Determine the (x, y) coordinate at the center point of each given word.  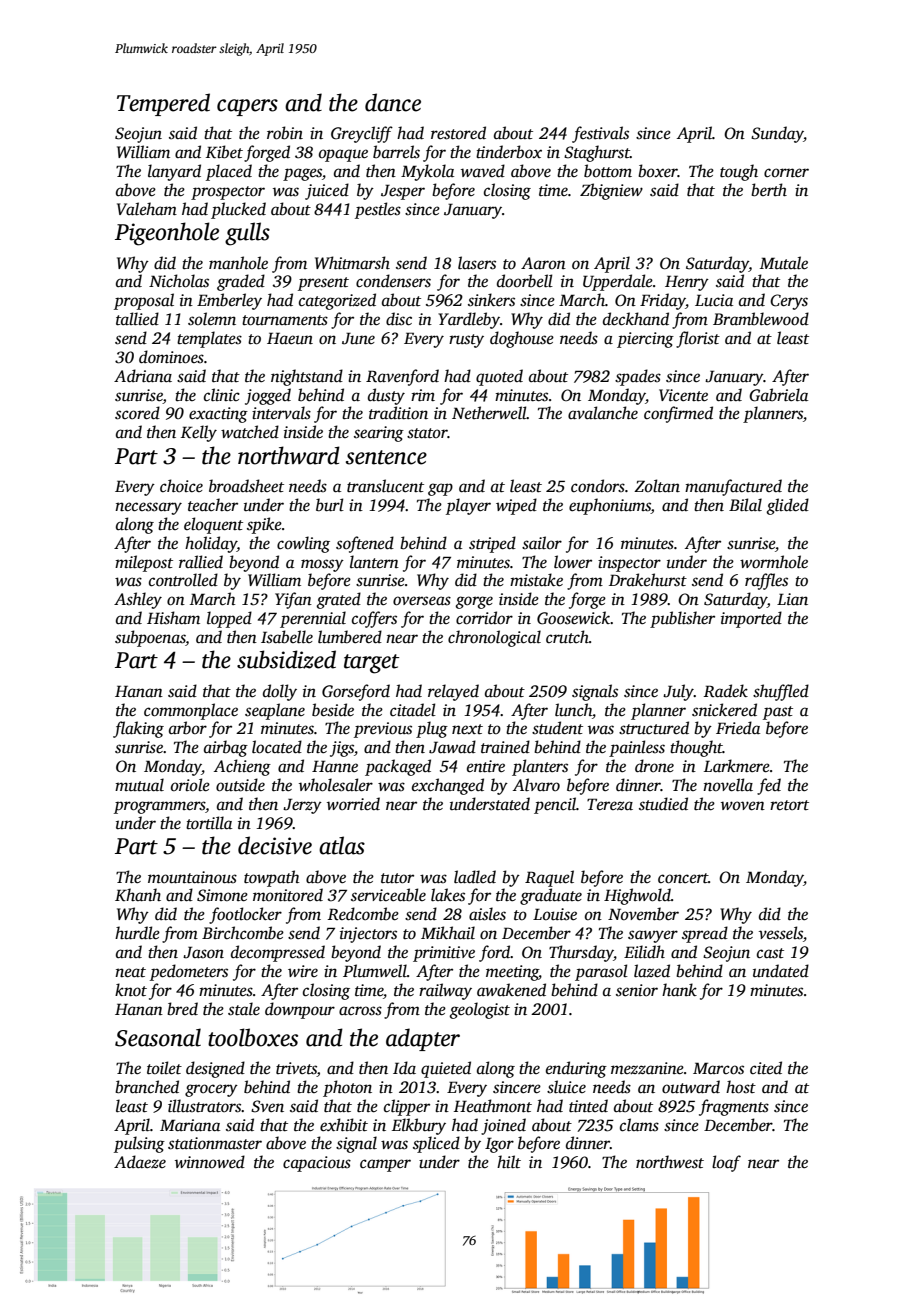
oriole (190, 785)
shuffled (781, 692)
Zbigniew (611, 191)
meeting (512, 973)
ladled (475, 877)
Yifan (293, 600)
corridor (484, 618)
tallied (137, 319)
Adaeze (140, 1162)
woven (743, 806)
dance (393, 102)
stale (244, 1009)
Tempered (163, 104)
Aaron (543, 263)
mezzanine (647, 1068)
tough (739, 172)
